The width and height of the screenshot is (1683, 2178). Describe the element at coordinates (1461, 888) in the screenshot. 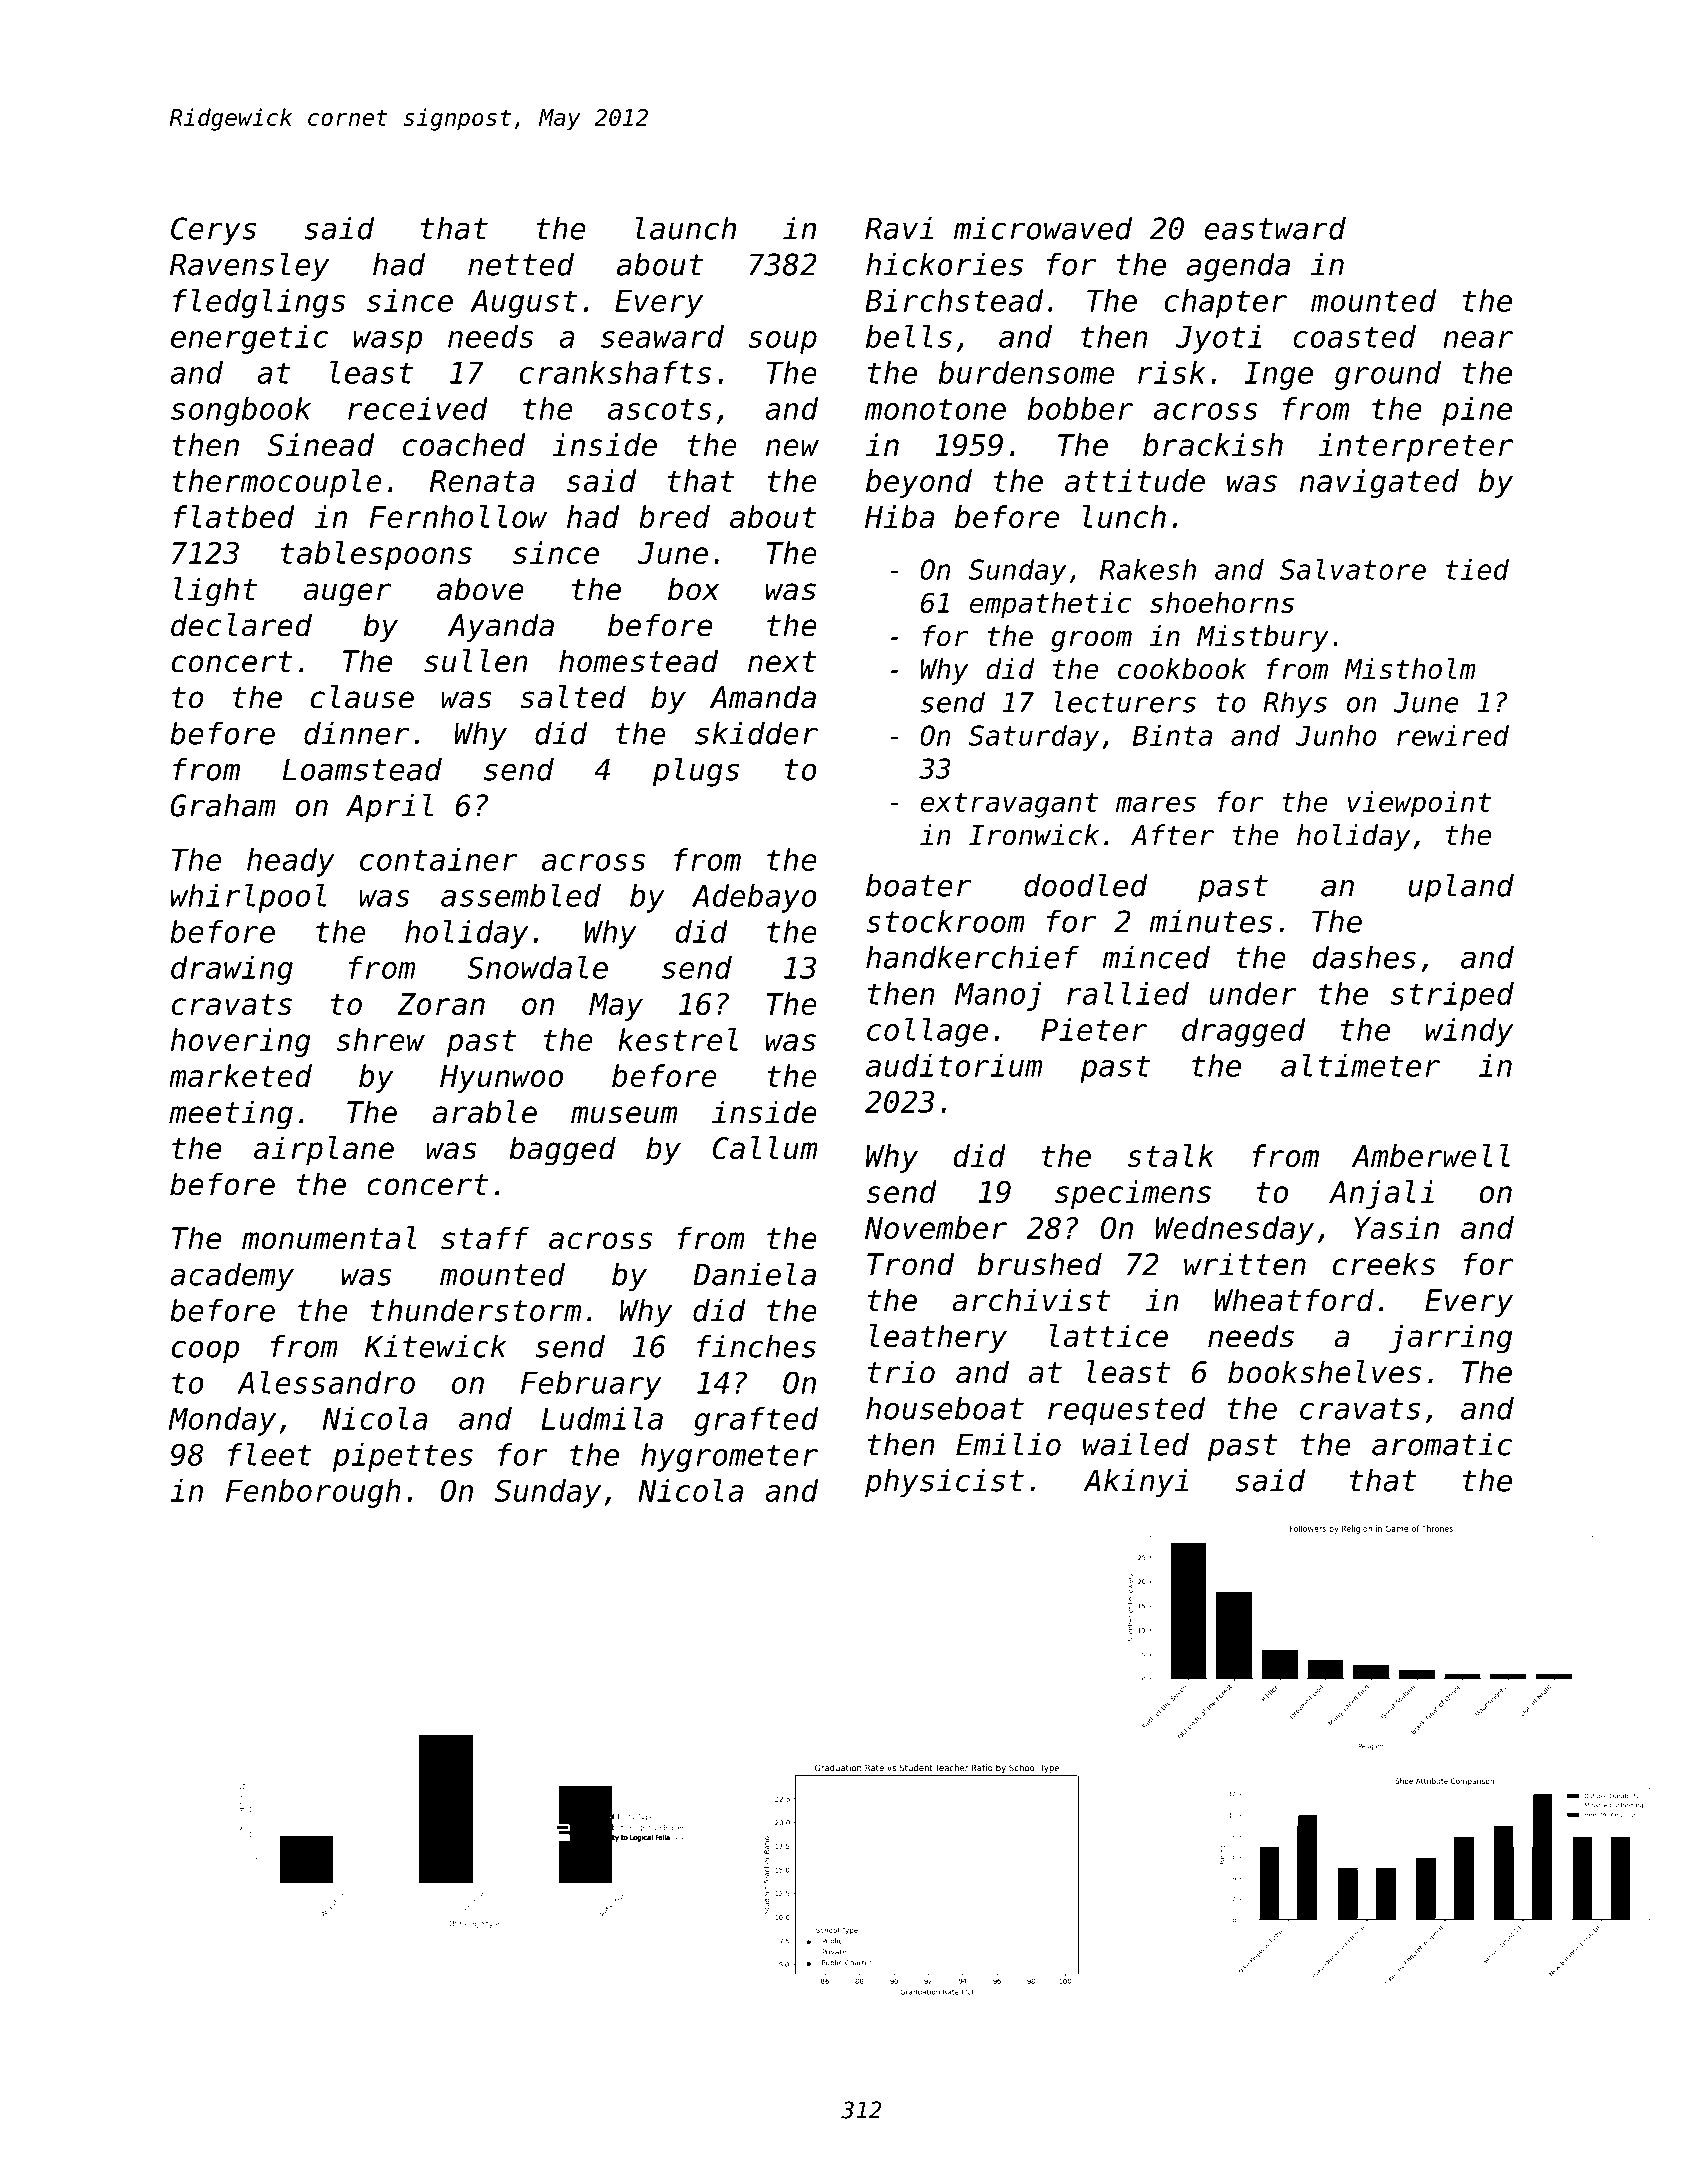

I see `upland` at that location.
